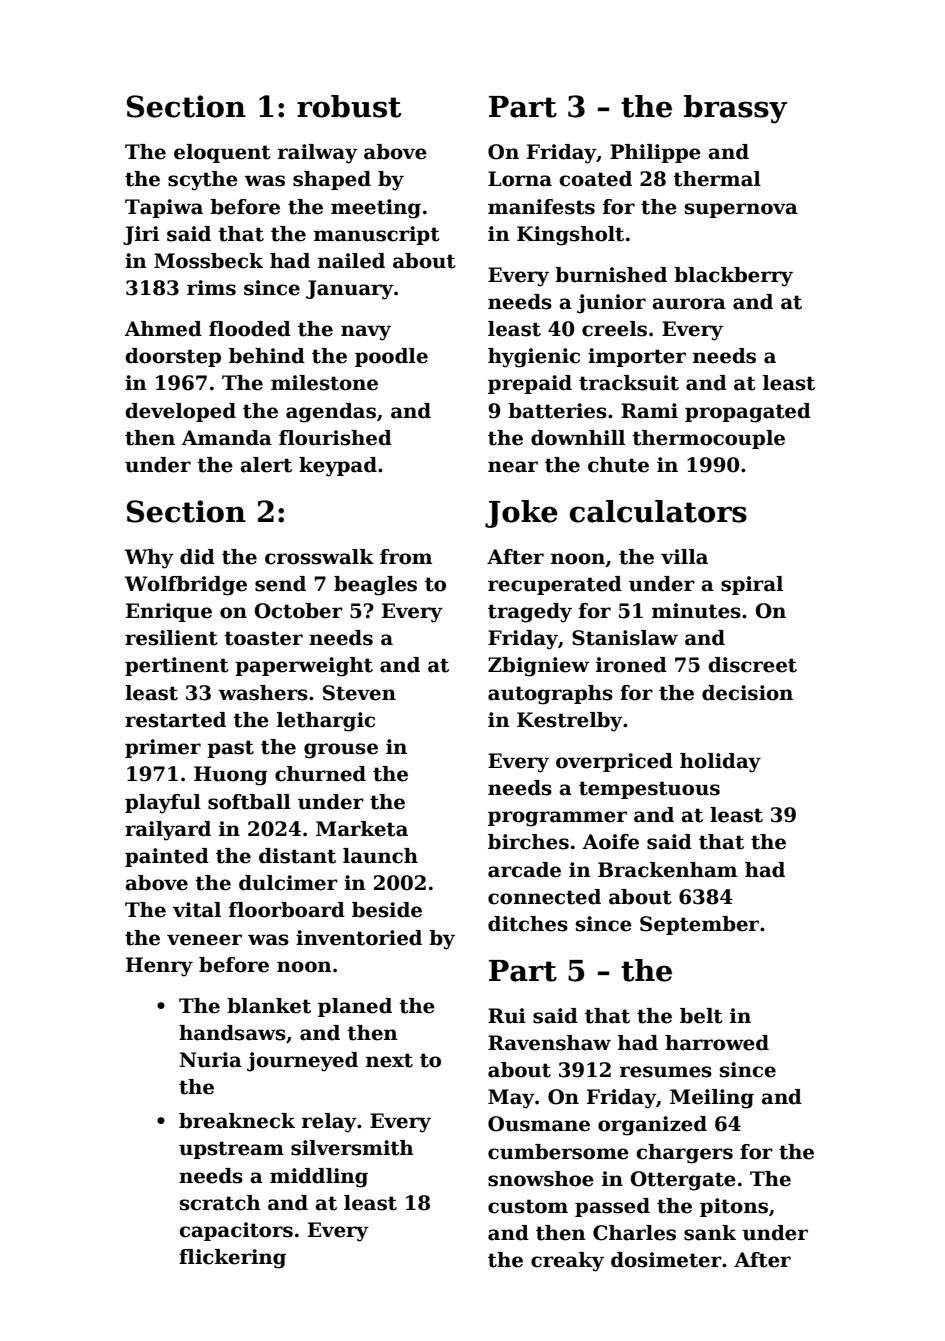  Describe the element at coordinates (735, 109) in the page. I see `brassy` at that location.
